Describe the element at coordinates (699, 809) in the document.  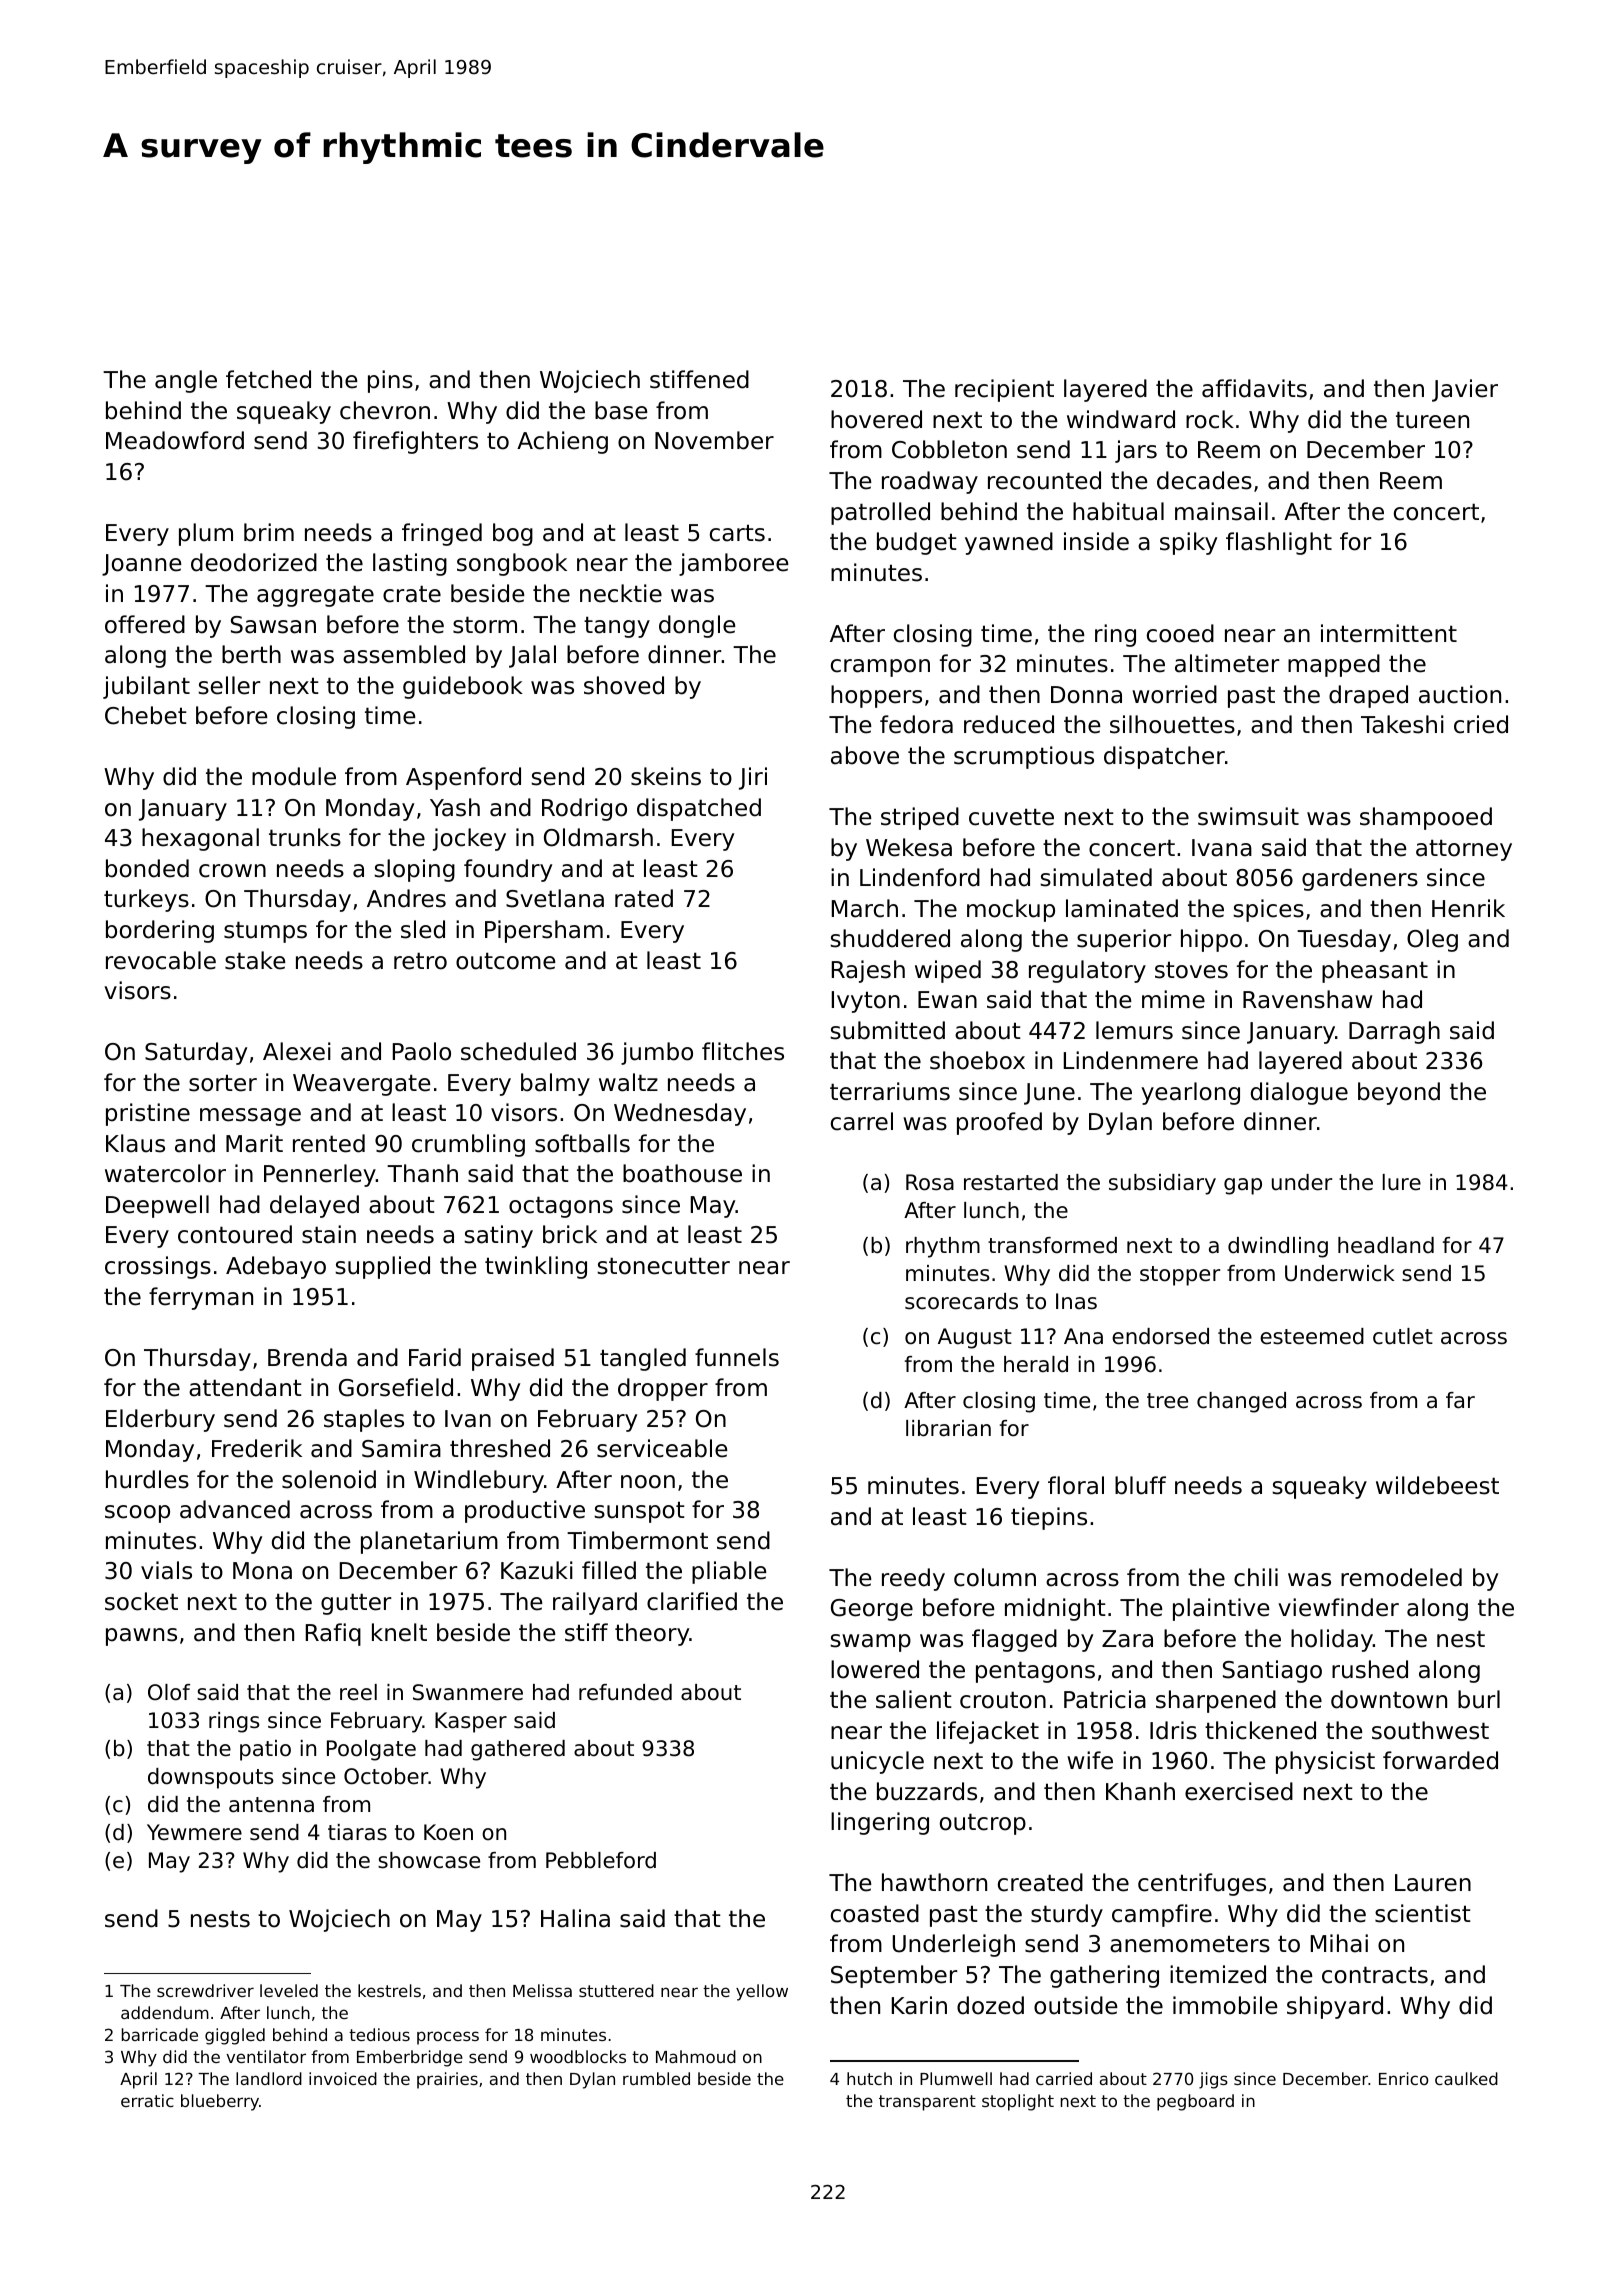
I see `dispatched` at that location.
